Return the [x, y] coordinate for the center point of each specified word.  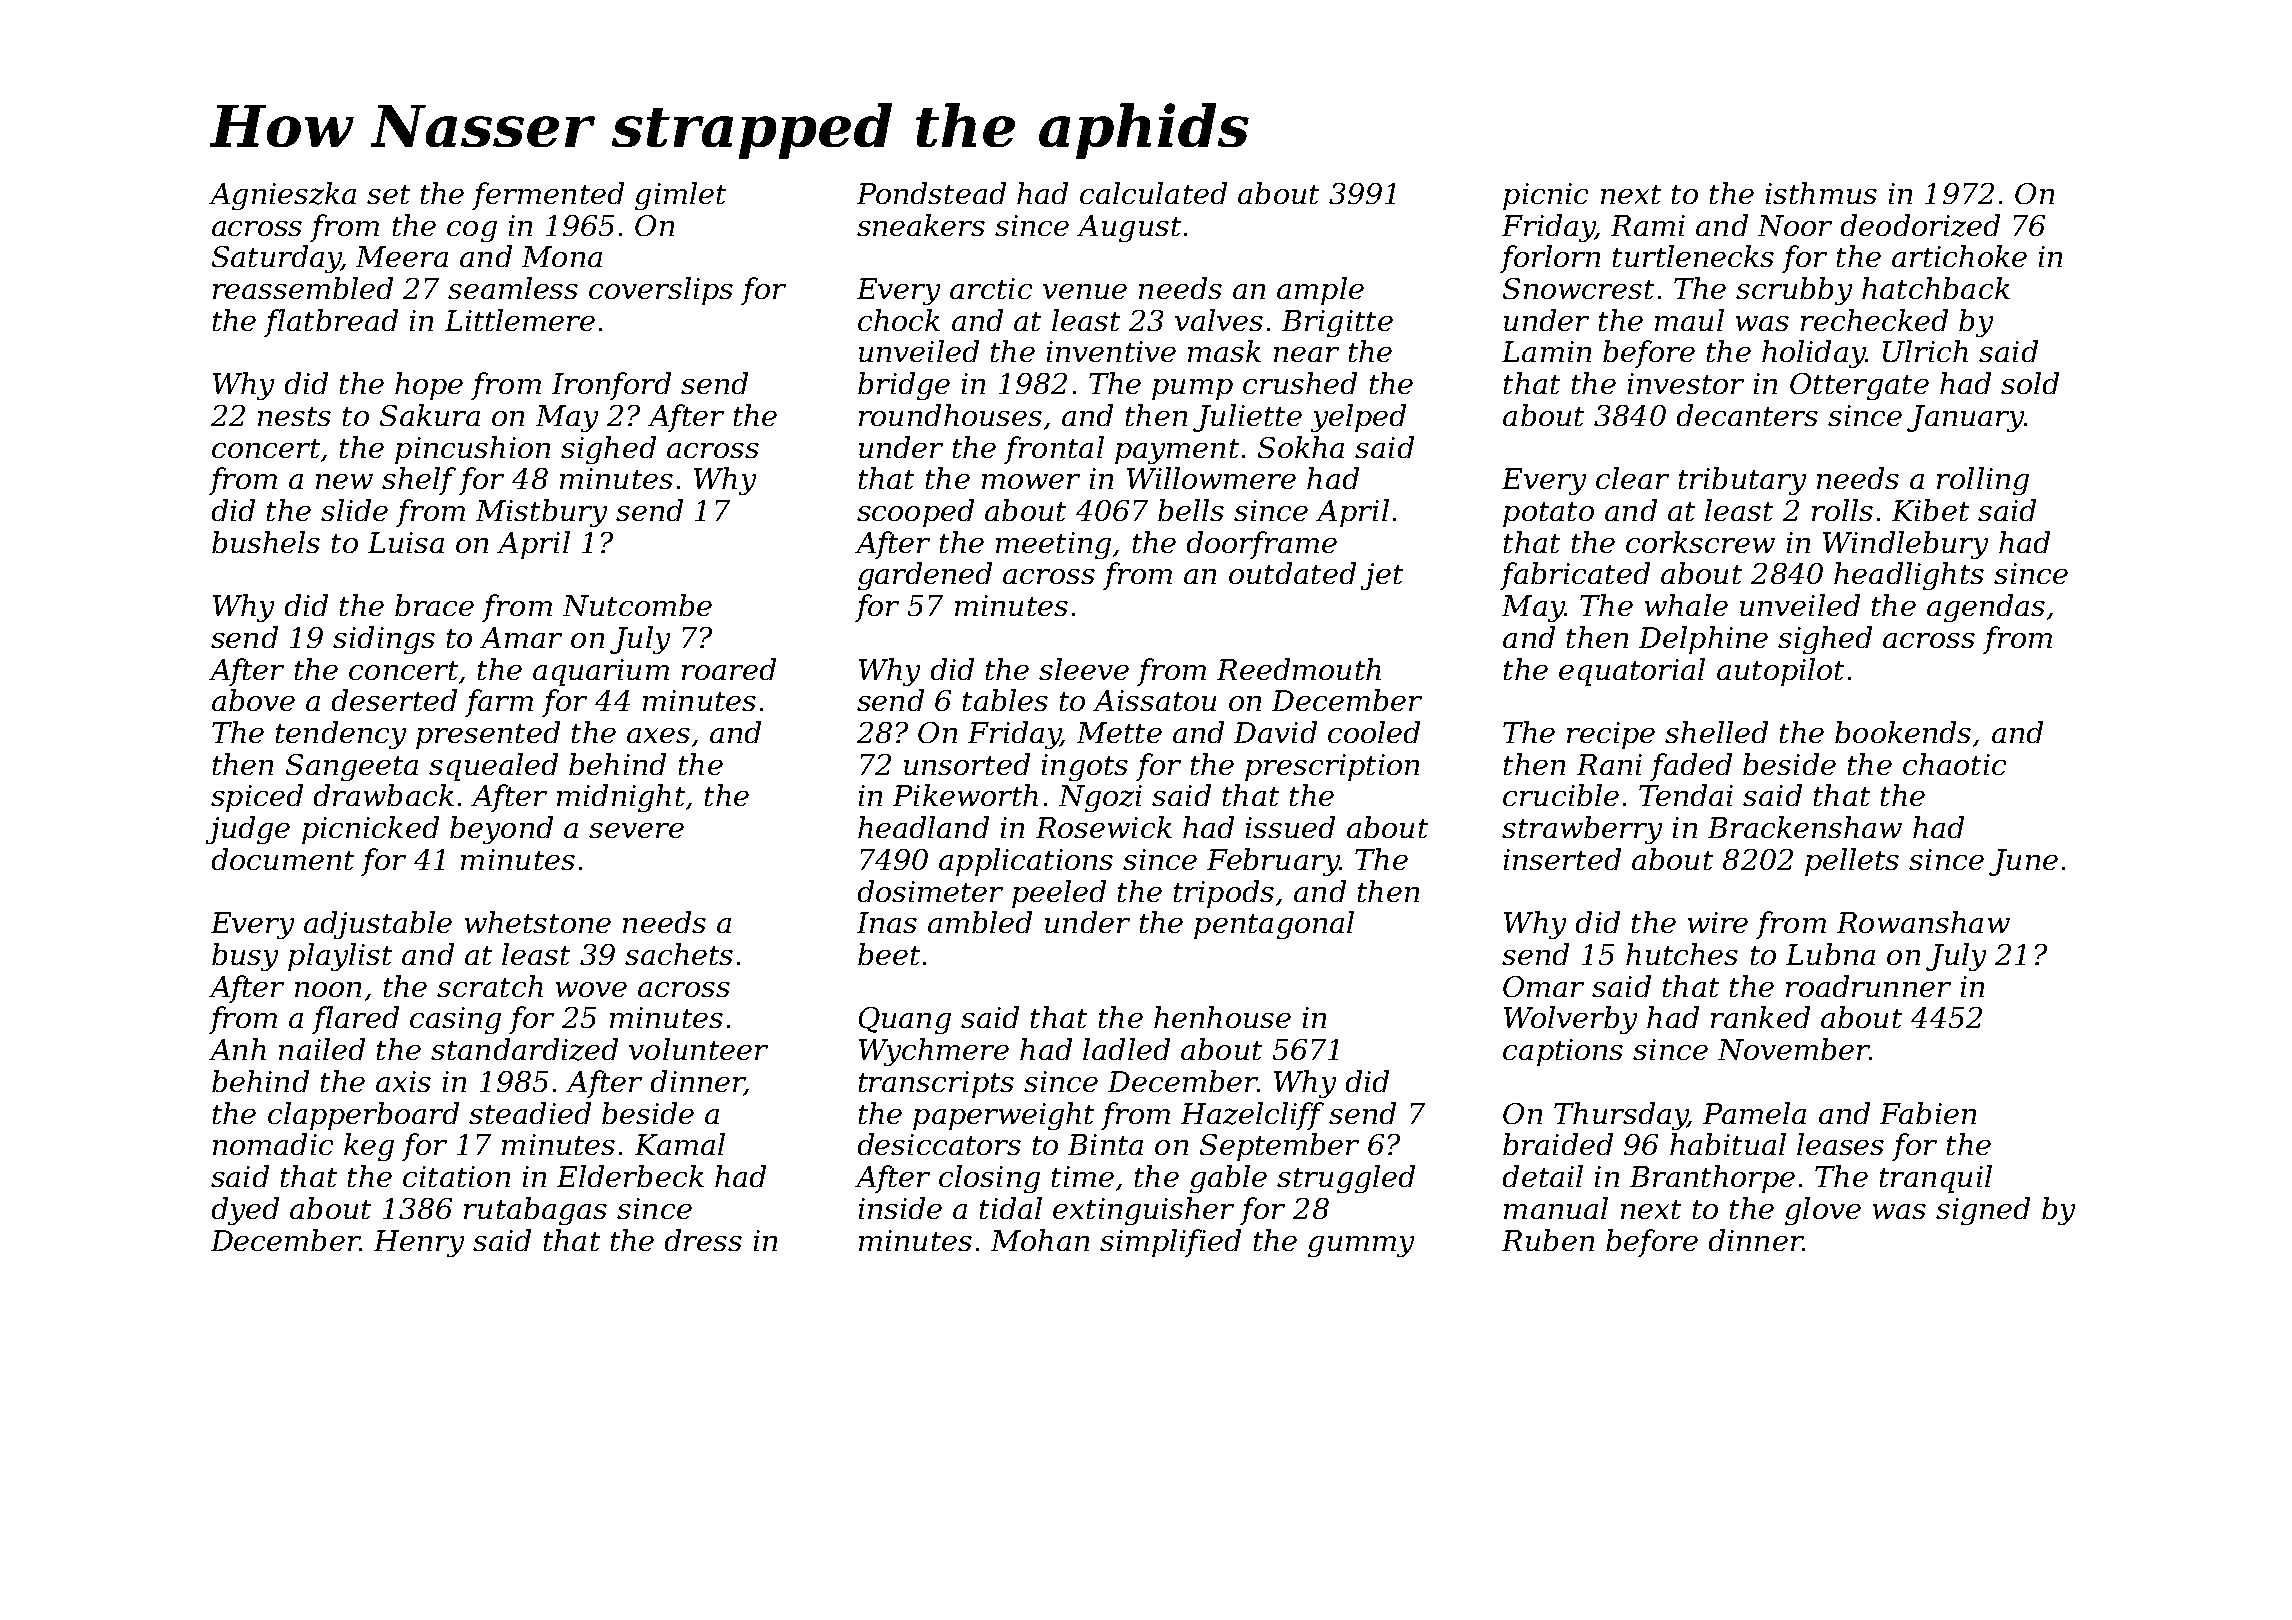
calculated [1153, 193]
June [2023, 862]
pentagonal [1274, 925]
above [253, 700]
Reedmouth [1299, 669]
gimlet [680, 196]
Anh [237, 1049]
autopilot [1780, 672]
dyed [245, 1211]
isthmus [1821, 193]
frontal [1054, 450]
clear [1632, 478]
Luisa [406, 542]
